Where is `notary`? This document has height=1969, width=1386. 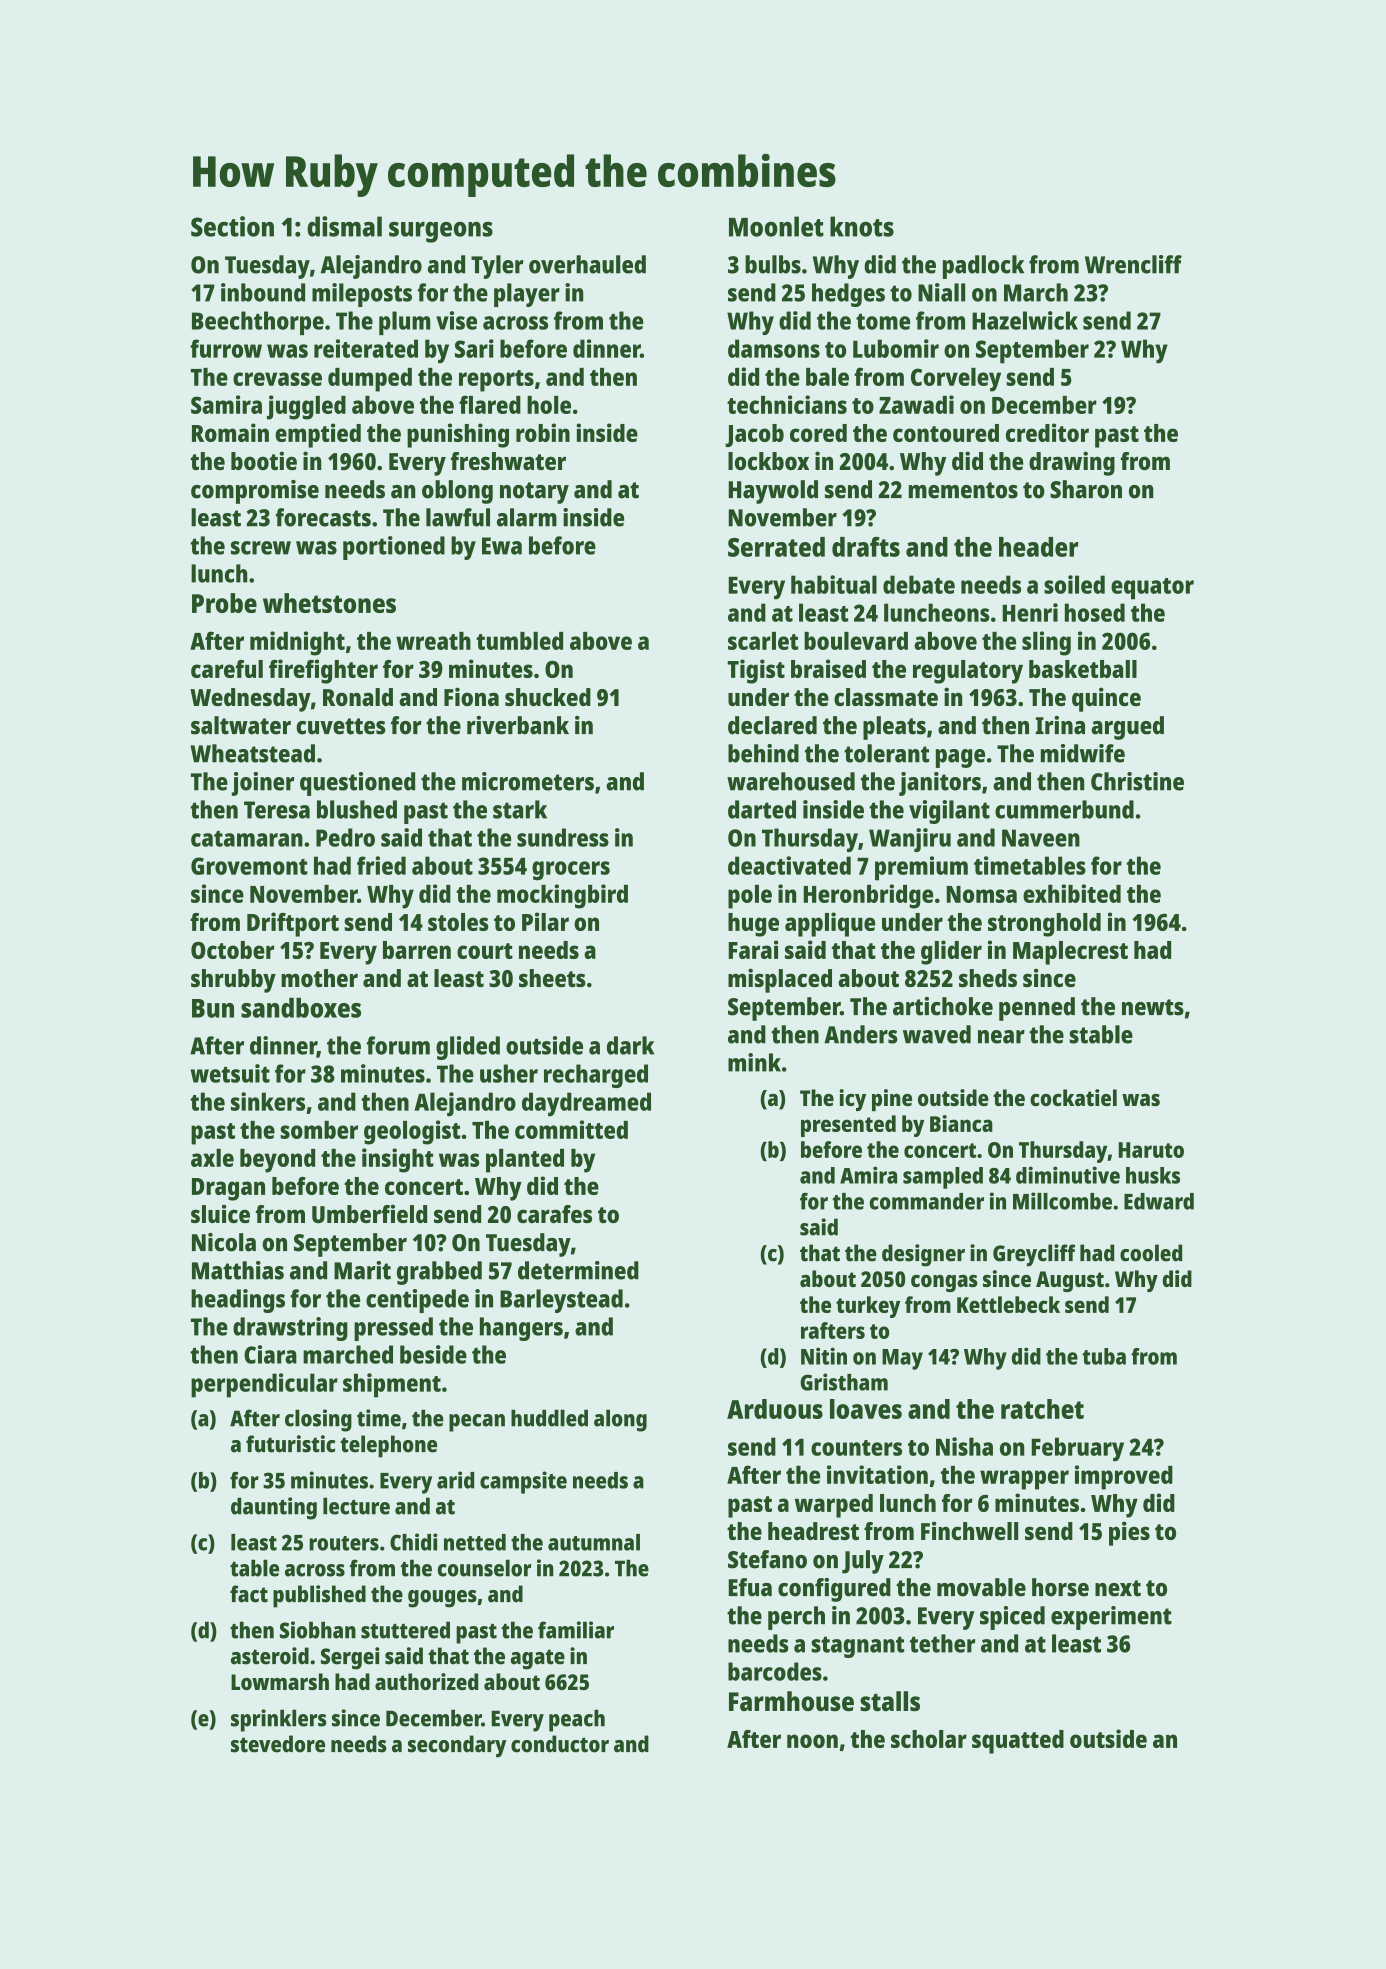 notary is located at coordinates (534, 493).
